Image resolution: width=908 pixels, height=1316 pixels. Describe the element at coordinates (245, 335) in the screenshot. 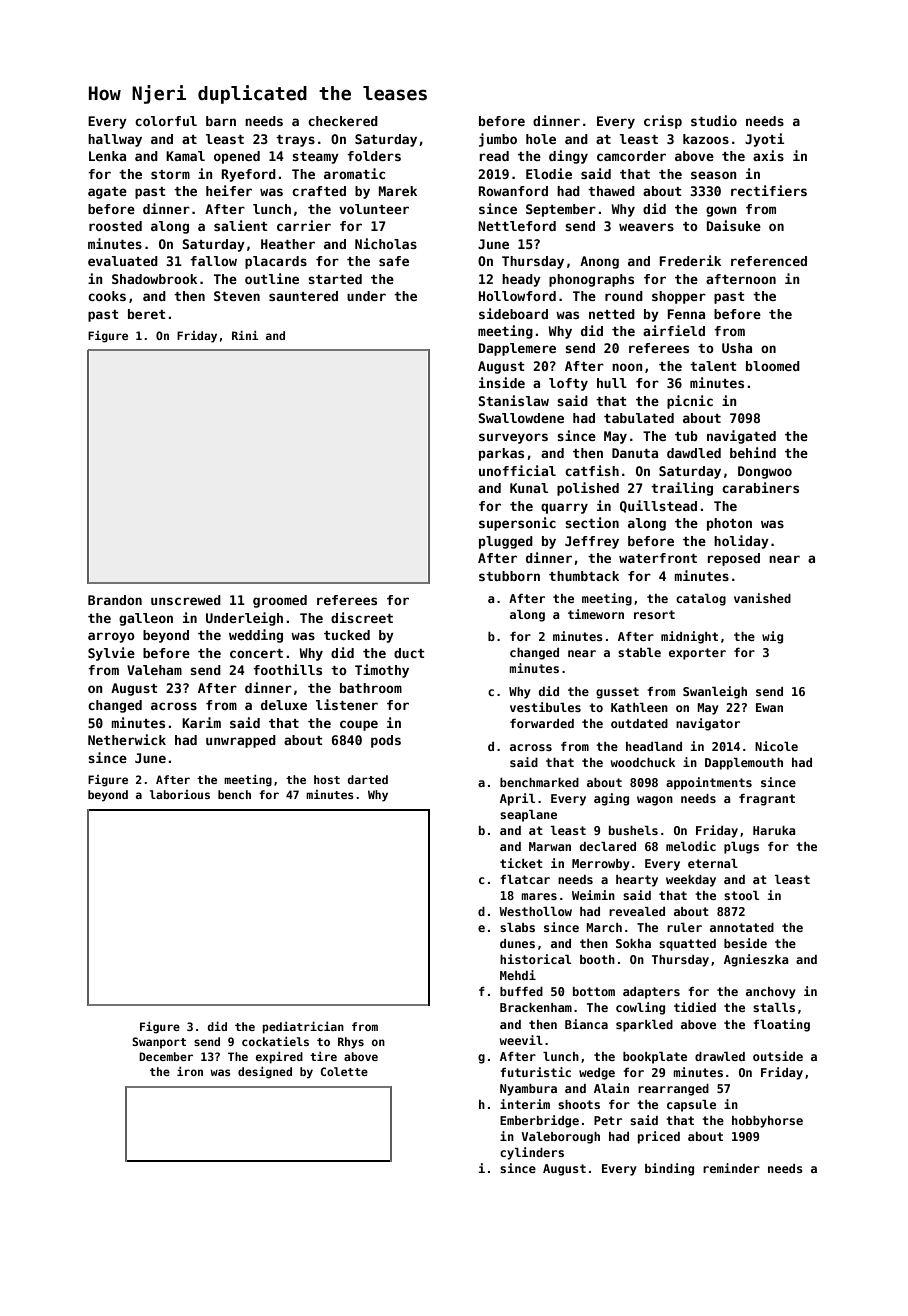

I see `Rini` at that location.
